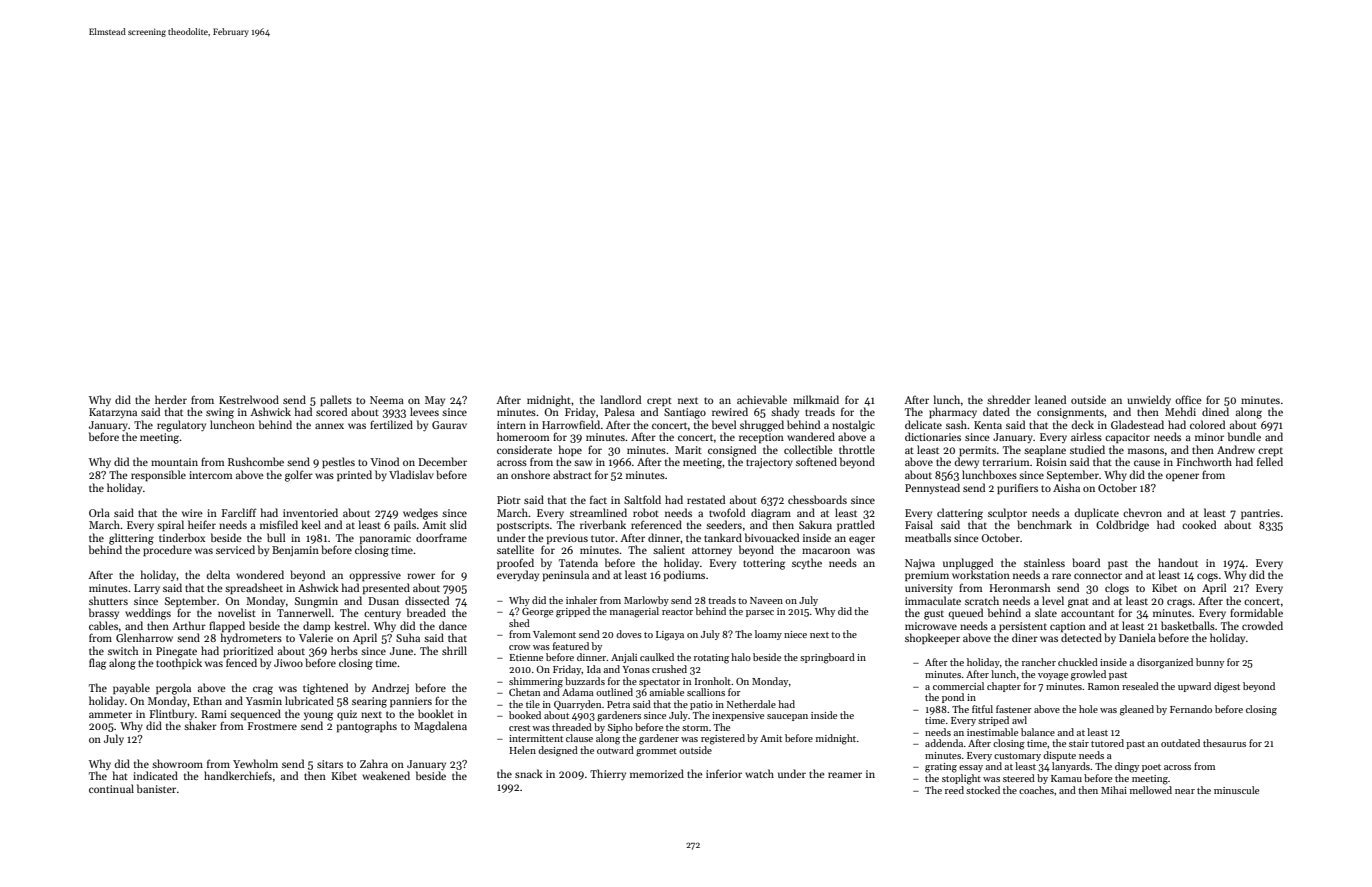 The width and height of the image is (1372, 887). I want to click on weakened, so click(386, 775).
